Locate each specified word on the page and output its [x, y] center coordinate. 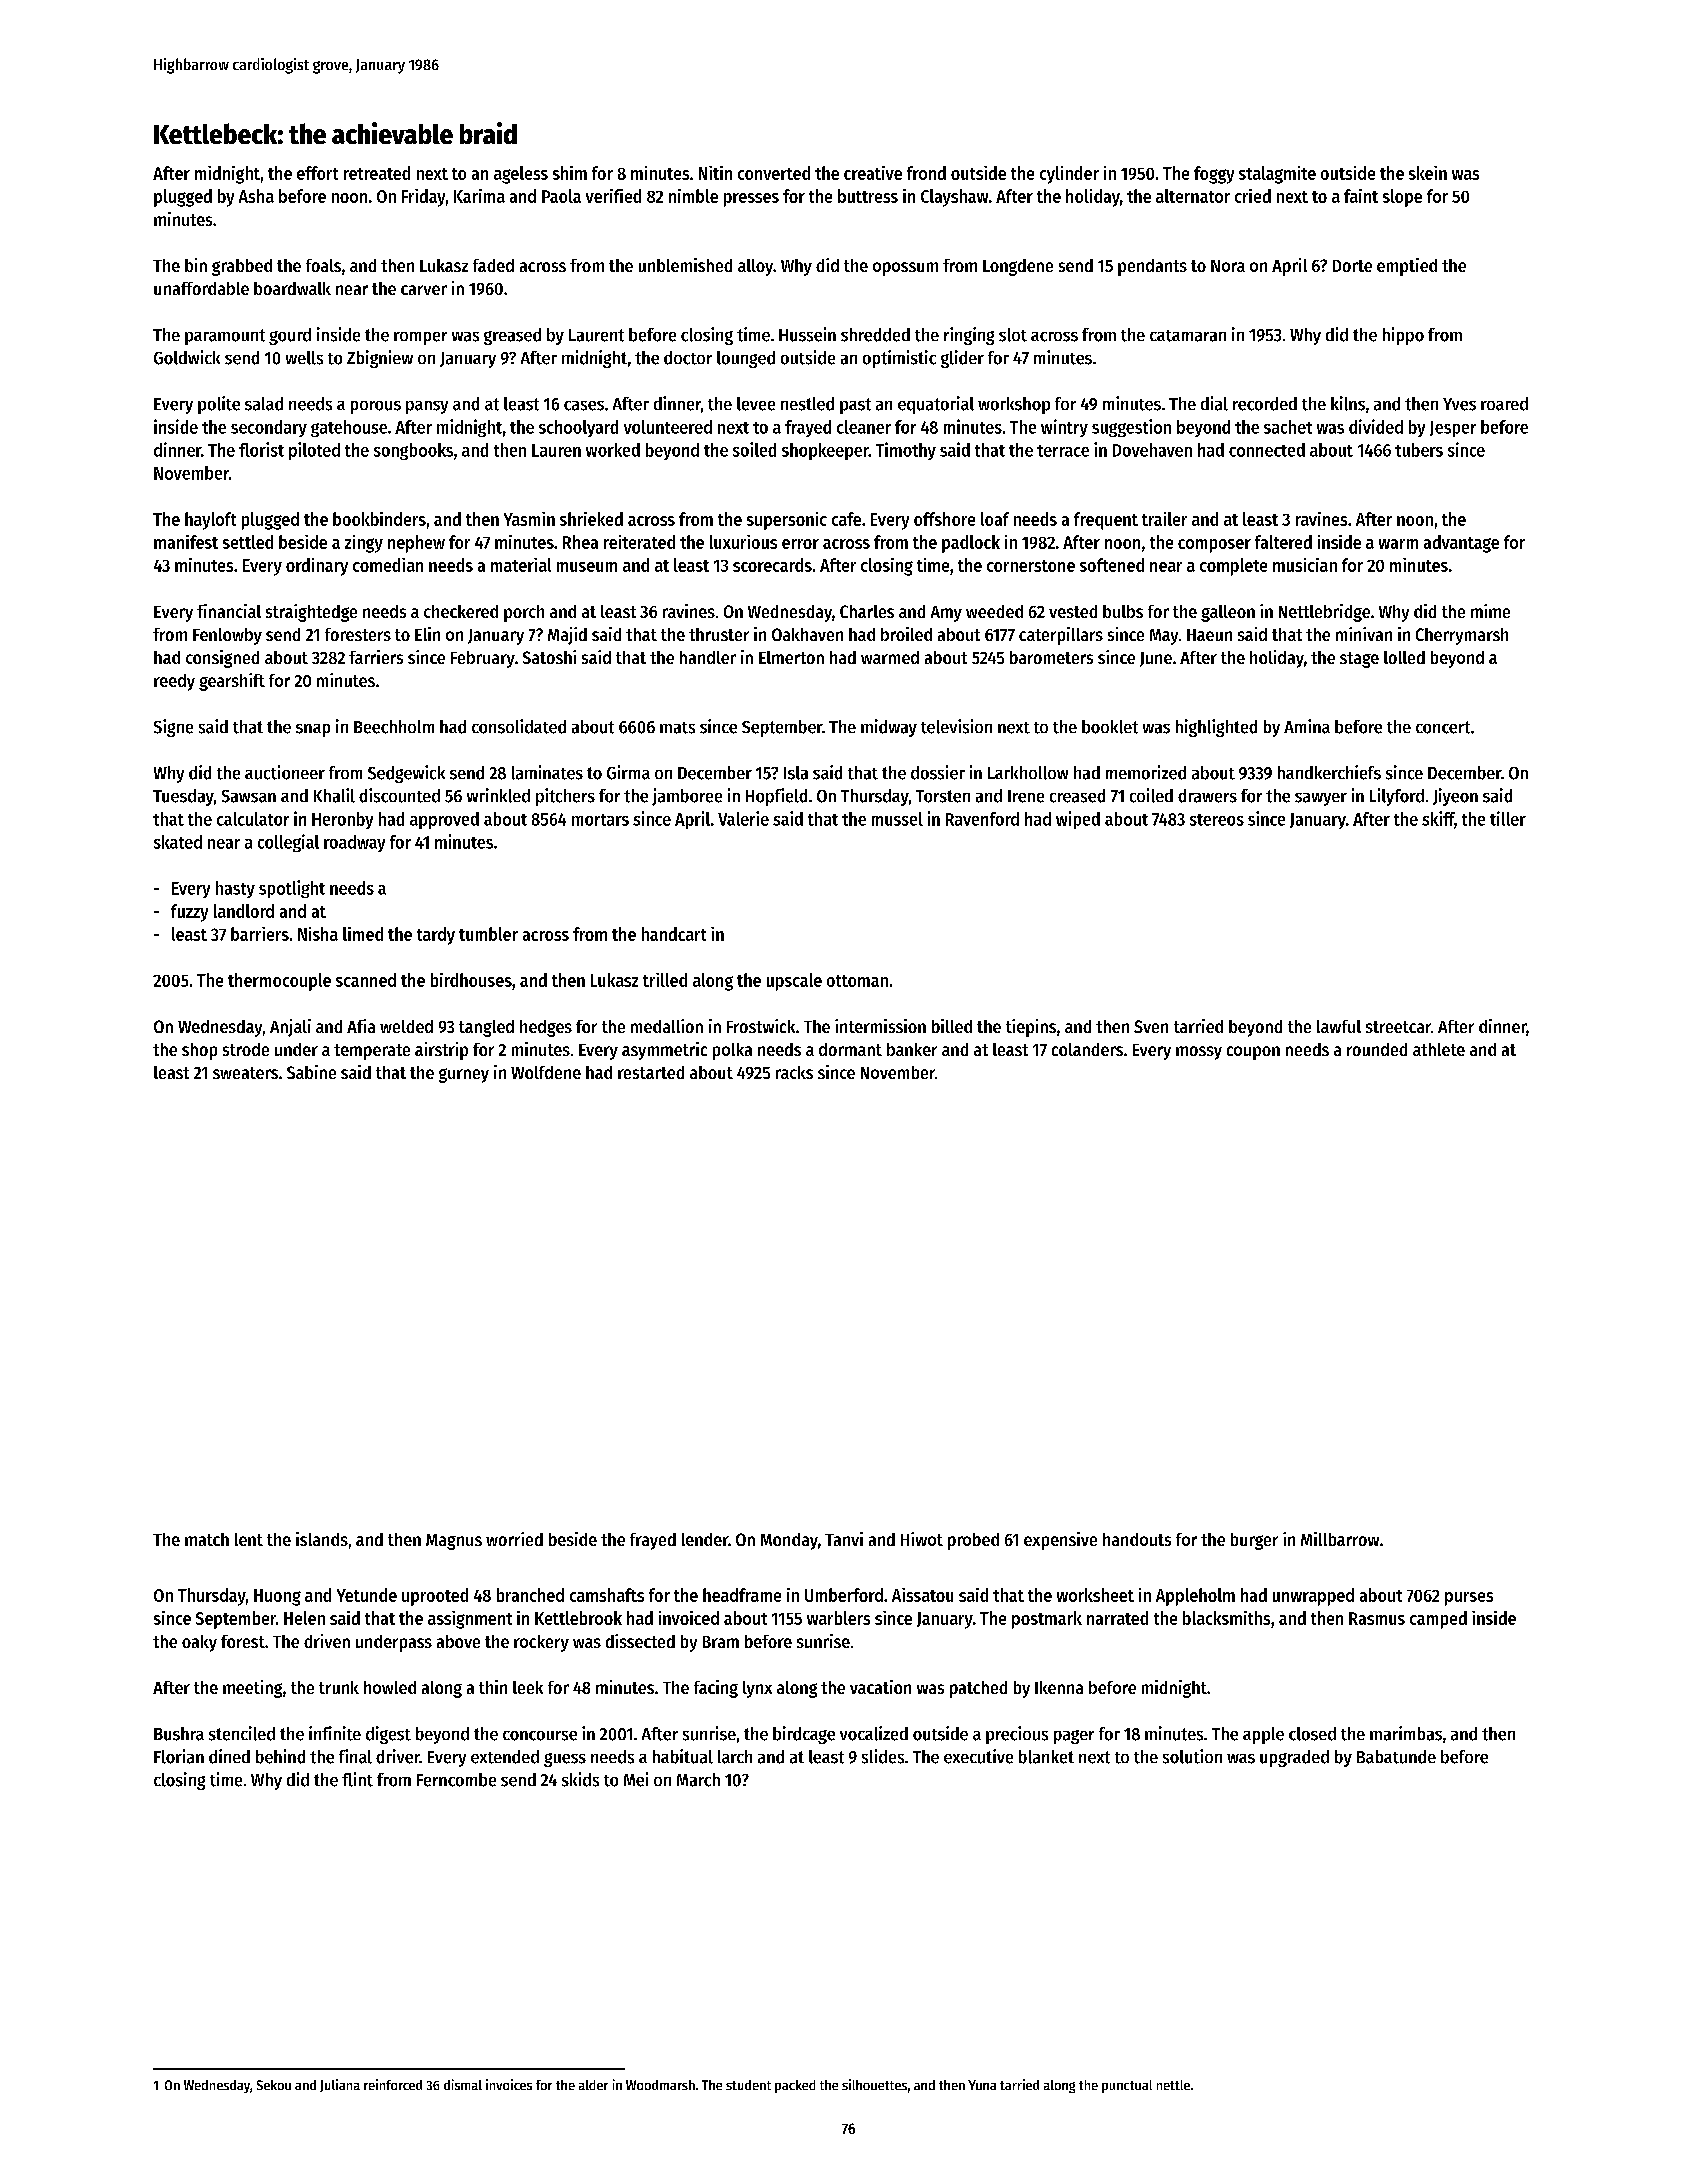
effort [317, 173]
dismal [463, 2084]
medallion [667, 1026]
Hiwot [922, 1539]
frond [926, 173]
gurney [464, 1075]
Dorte [1352, 266]
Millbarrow [1340, 1539]
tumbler [488, 934]
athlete [1439, 1049]
